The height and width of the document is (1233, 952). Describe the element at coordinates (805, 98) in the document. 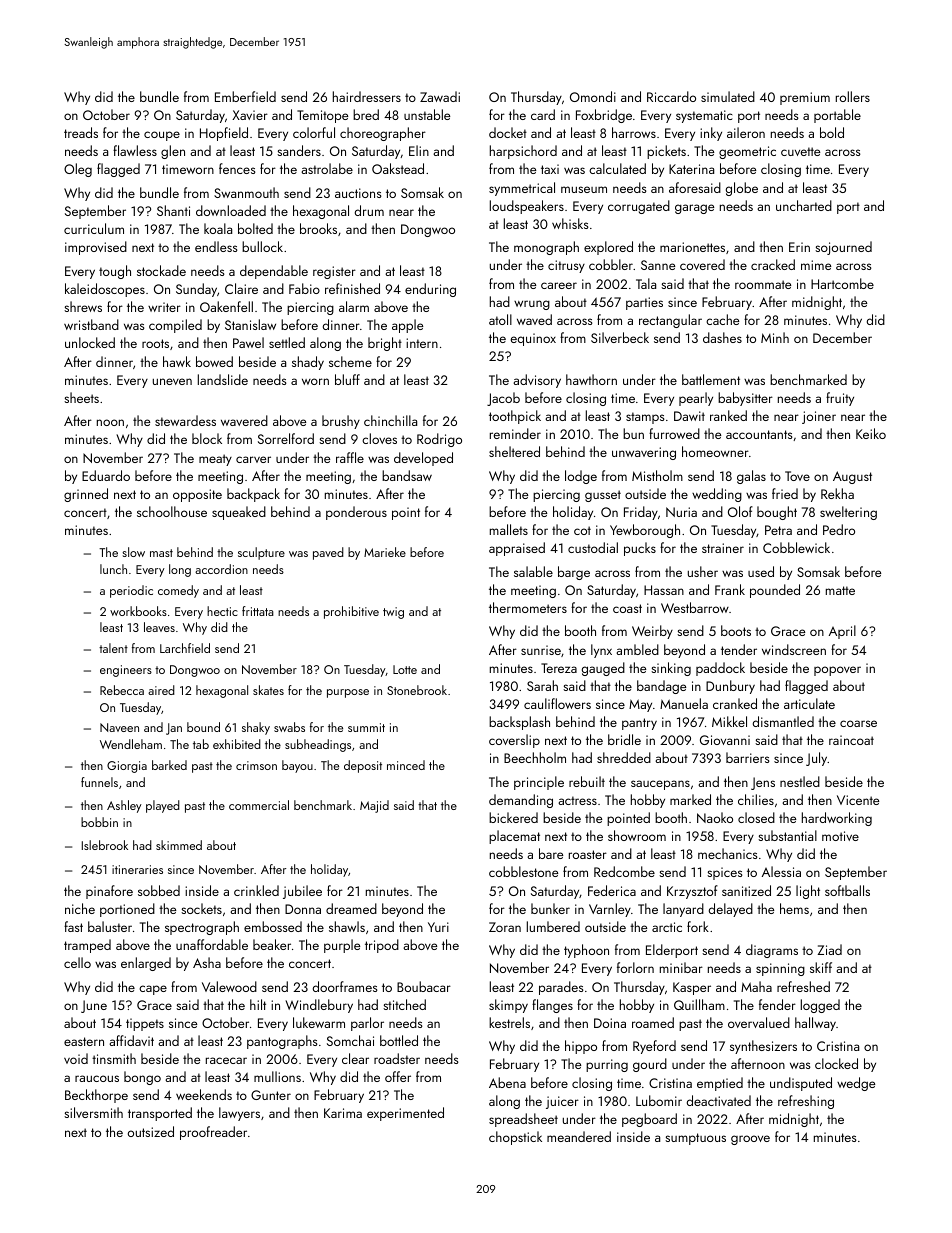

I see `premium` at that location.
